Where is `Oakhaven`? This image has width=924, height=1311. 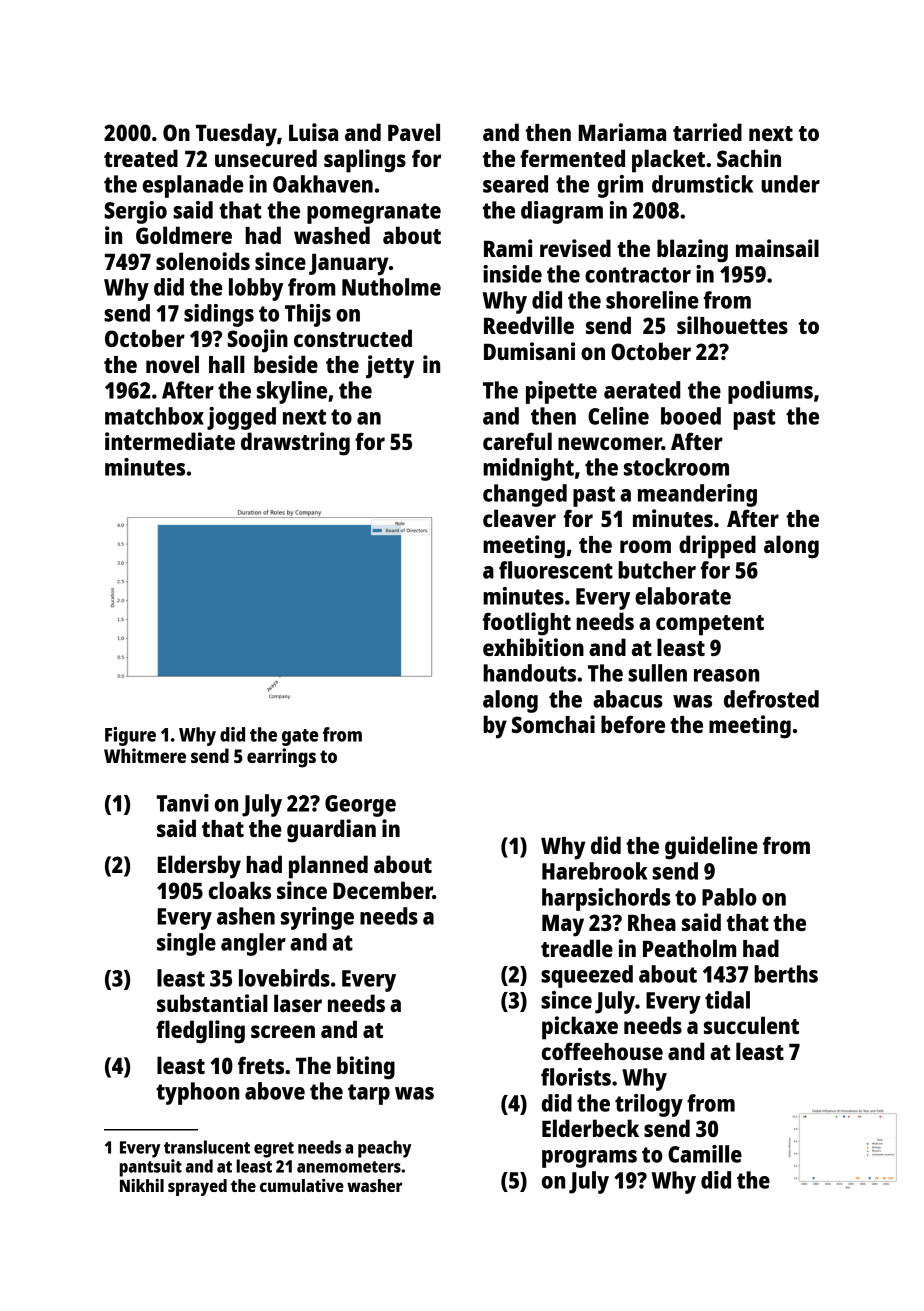
Oakhaven is located at coordinates (323, 184).
